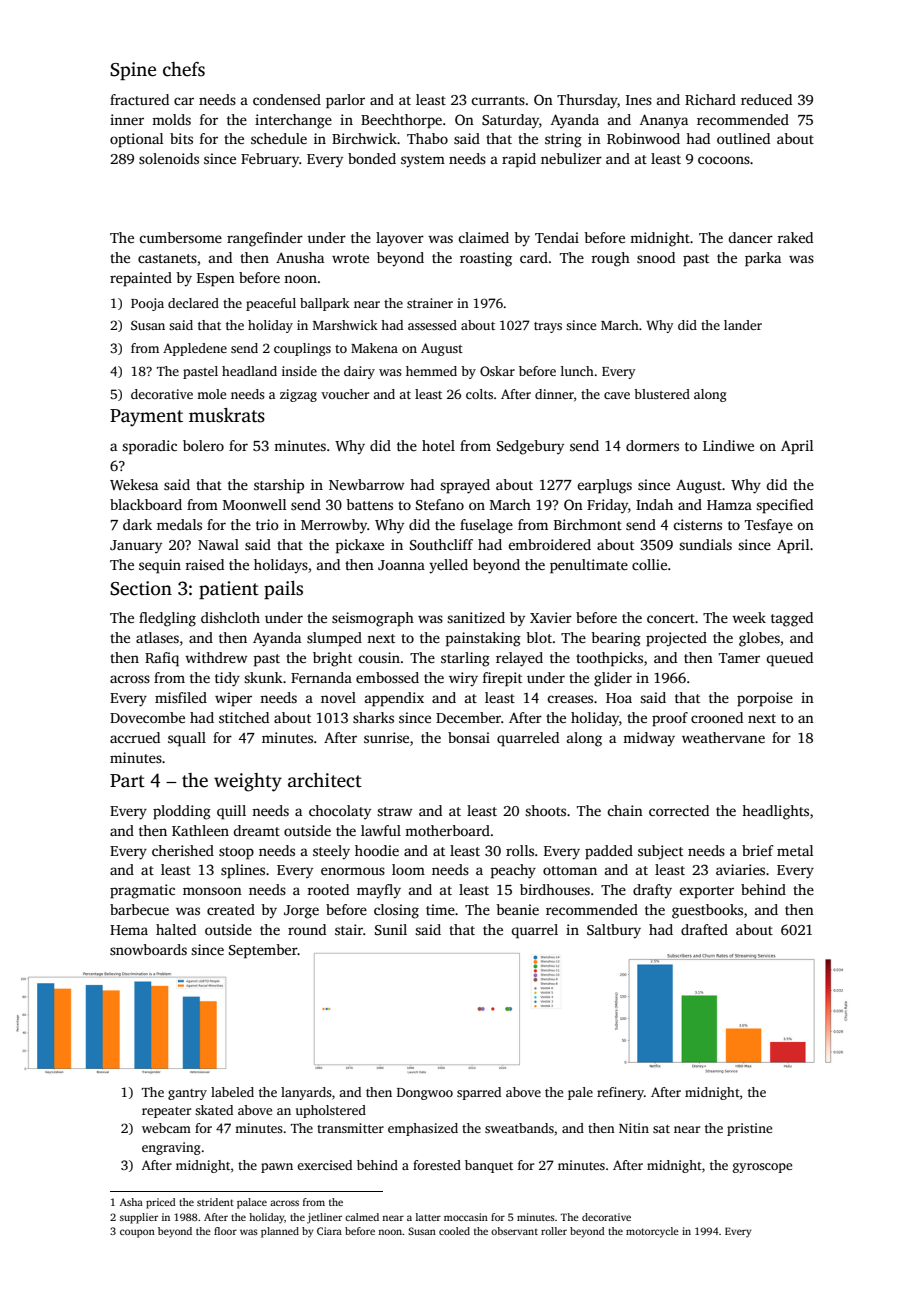 The width and height of the image is (924, 1308). Describe the element at coordinates (345, 101) in the image. I see `parlor` at that location.
